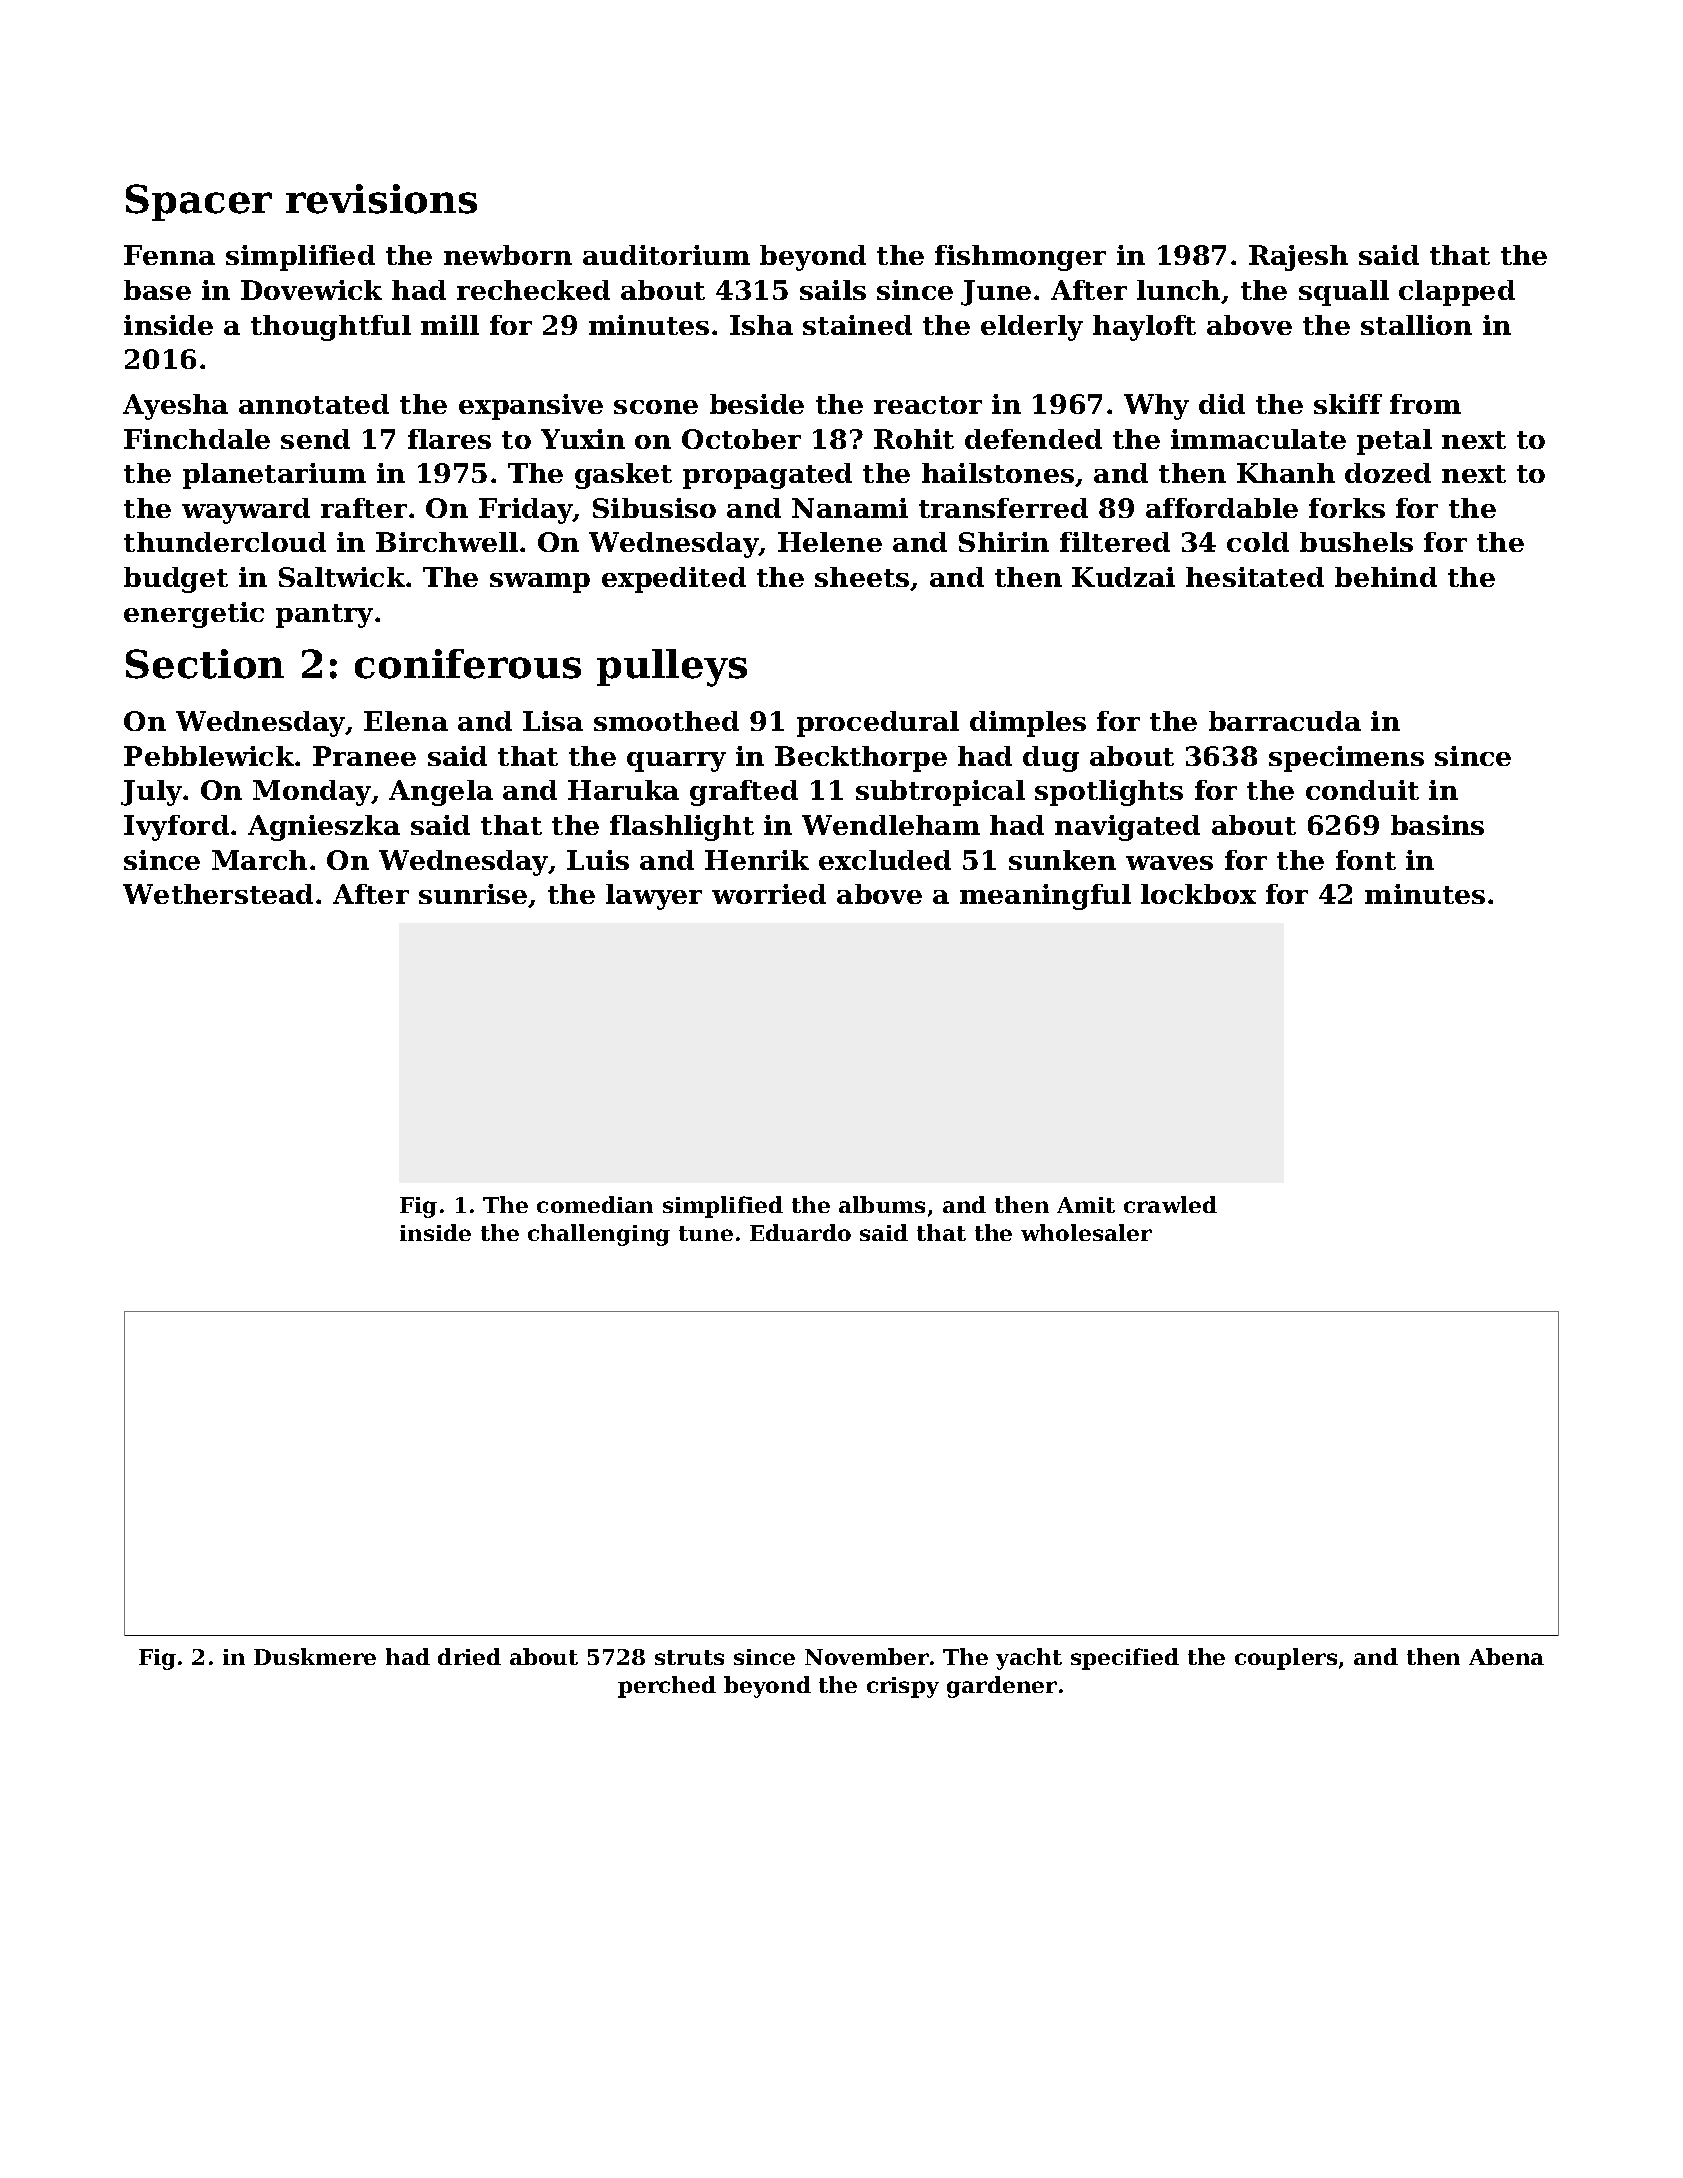  Describe the element at coordinates (1285, 721) in the image. I see `barracuda` at that location.
